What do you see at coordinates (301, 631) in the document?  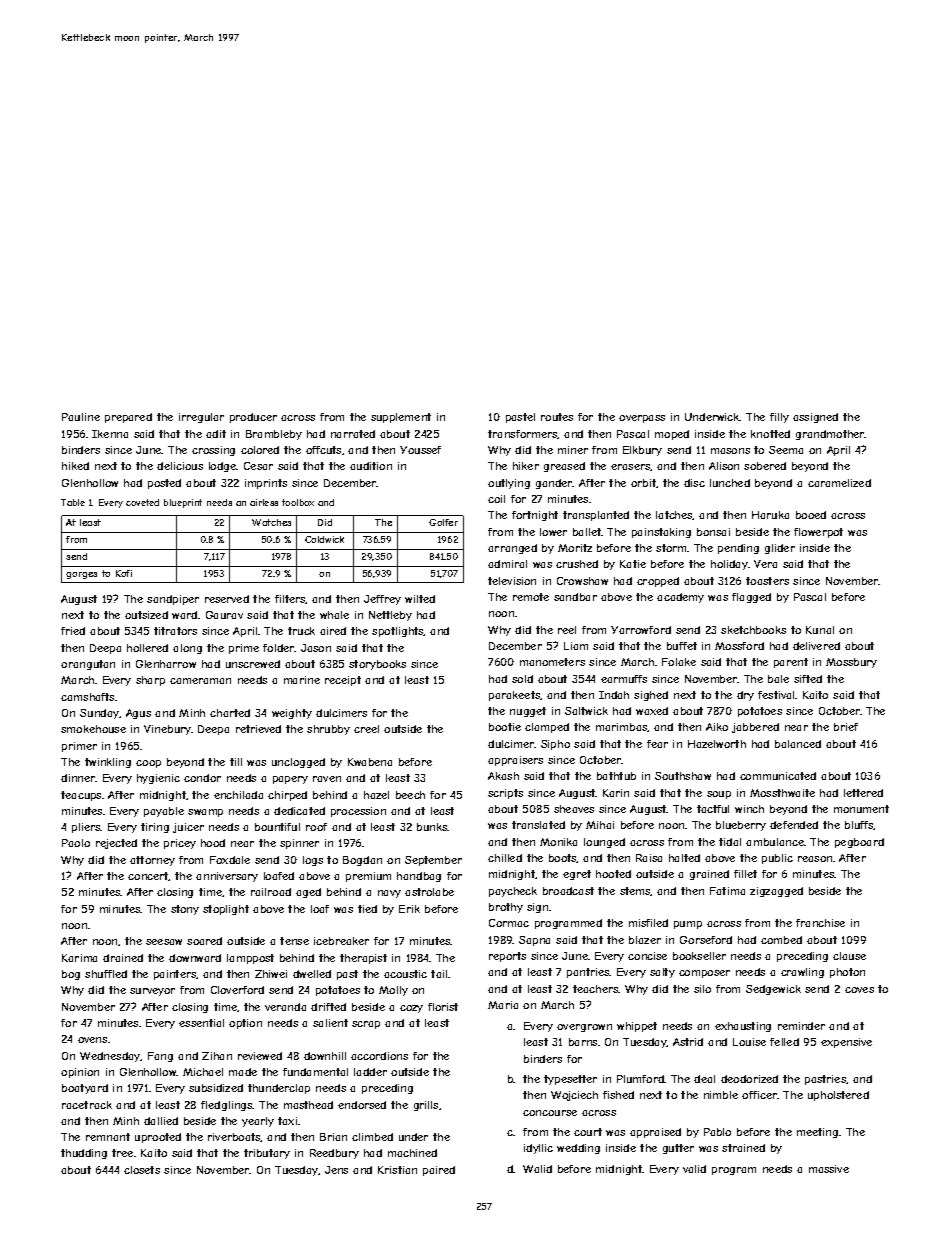 I see `truck` at bounding box center [301, 631].
